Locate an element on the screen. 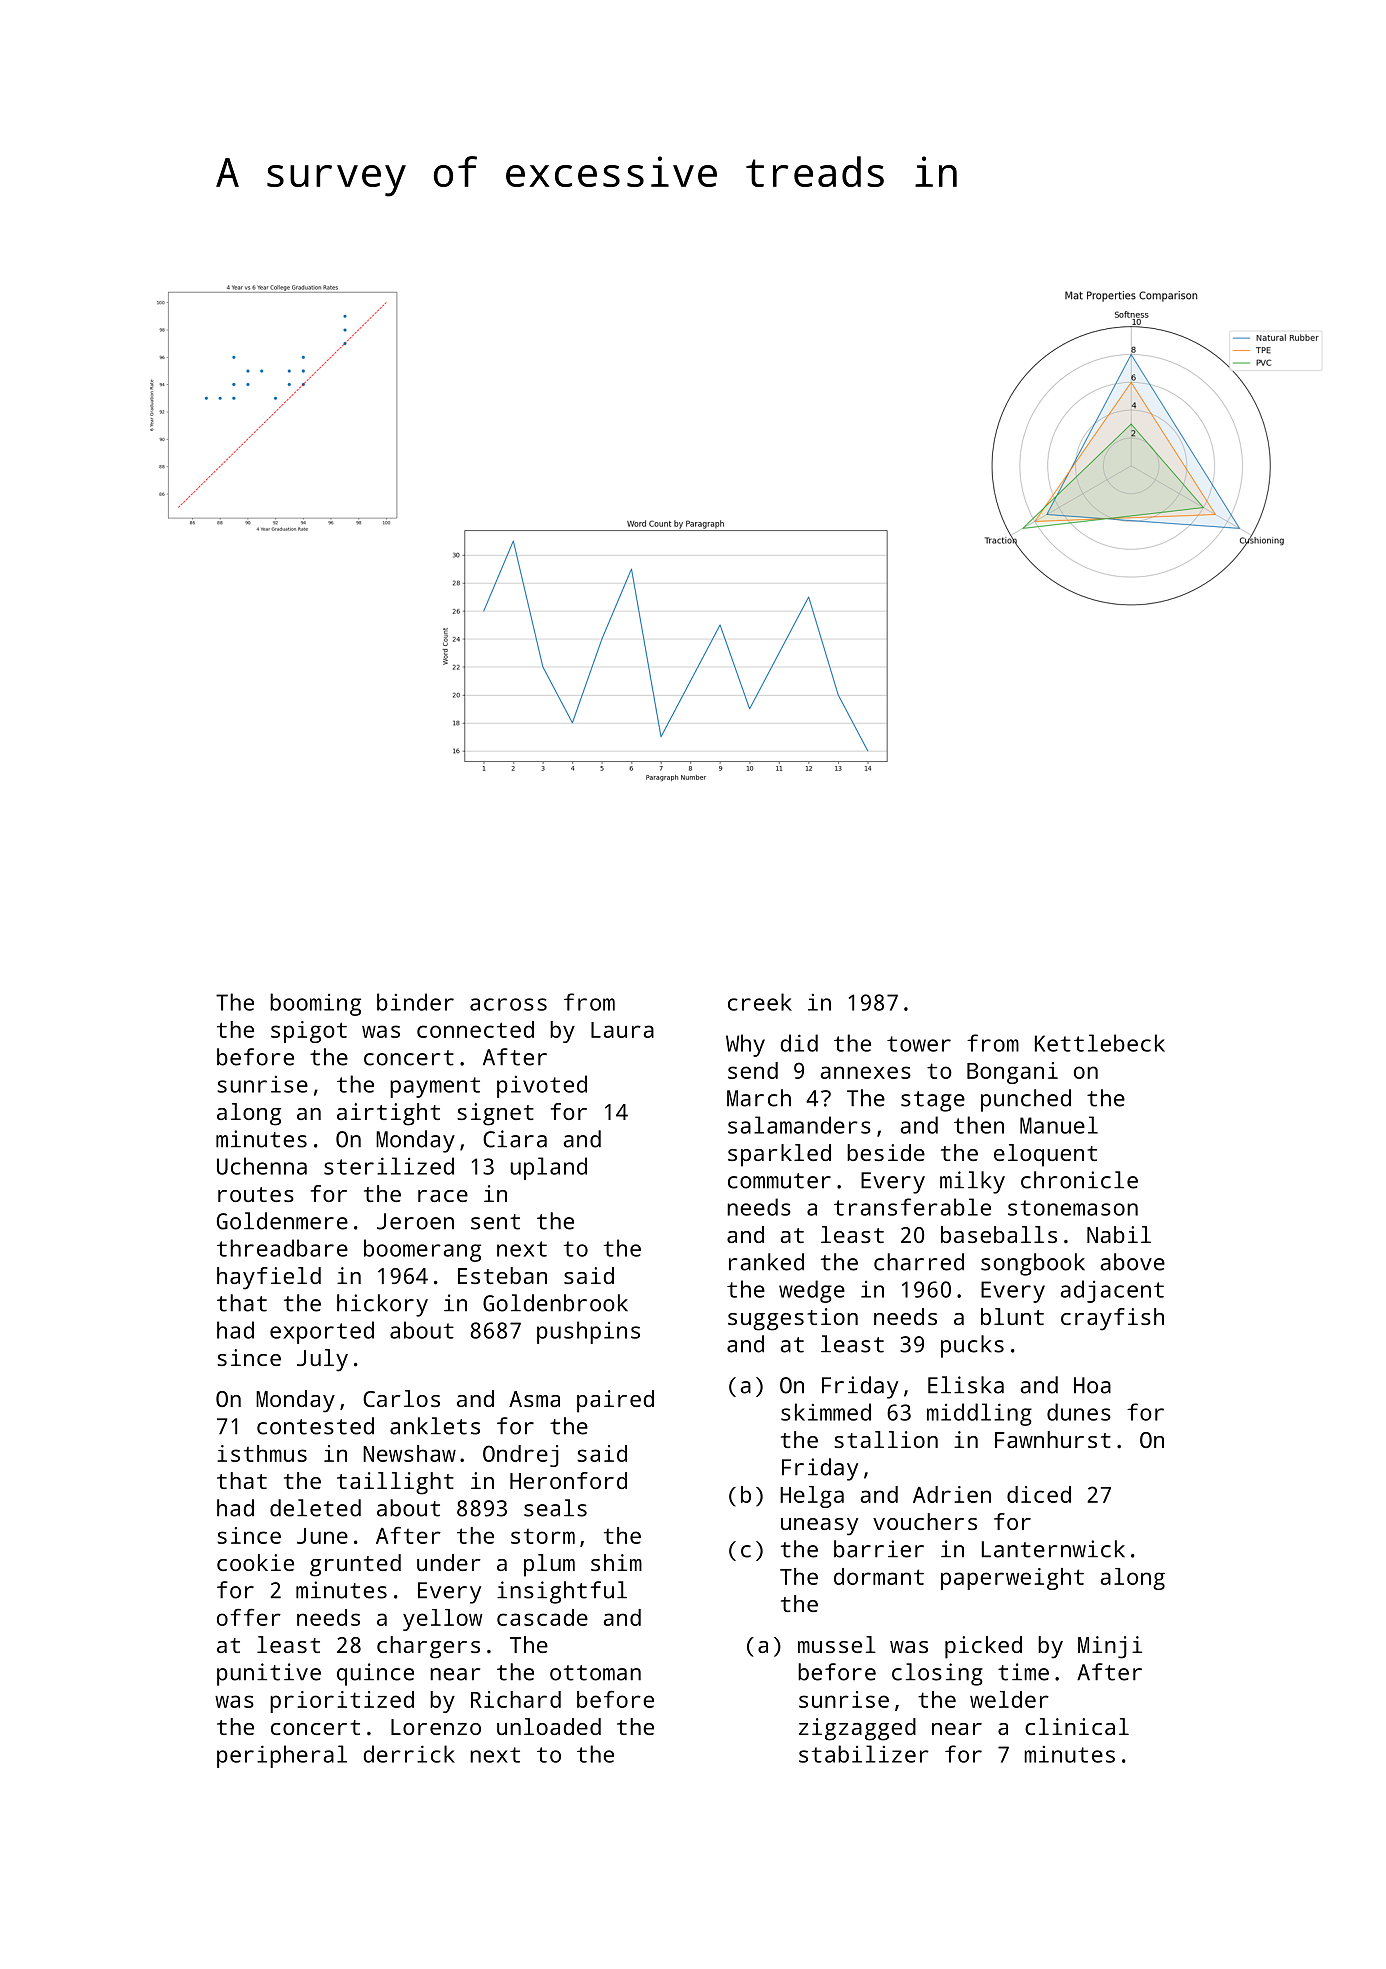  milky is located at coordinates (972, 1182).
